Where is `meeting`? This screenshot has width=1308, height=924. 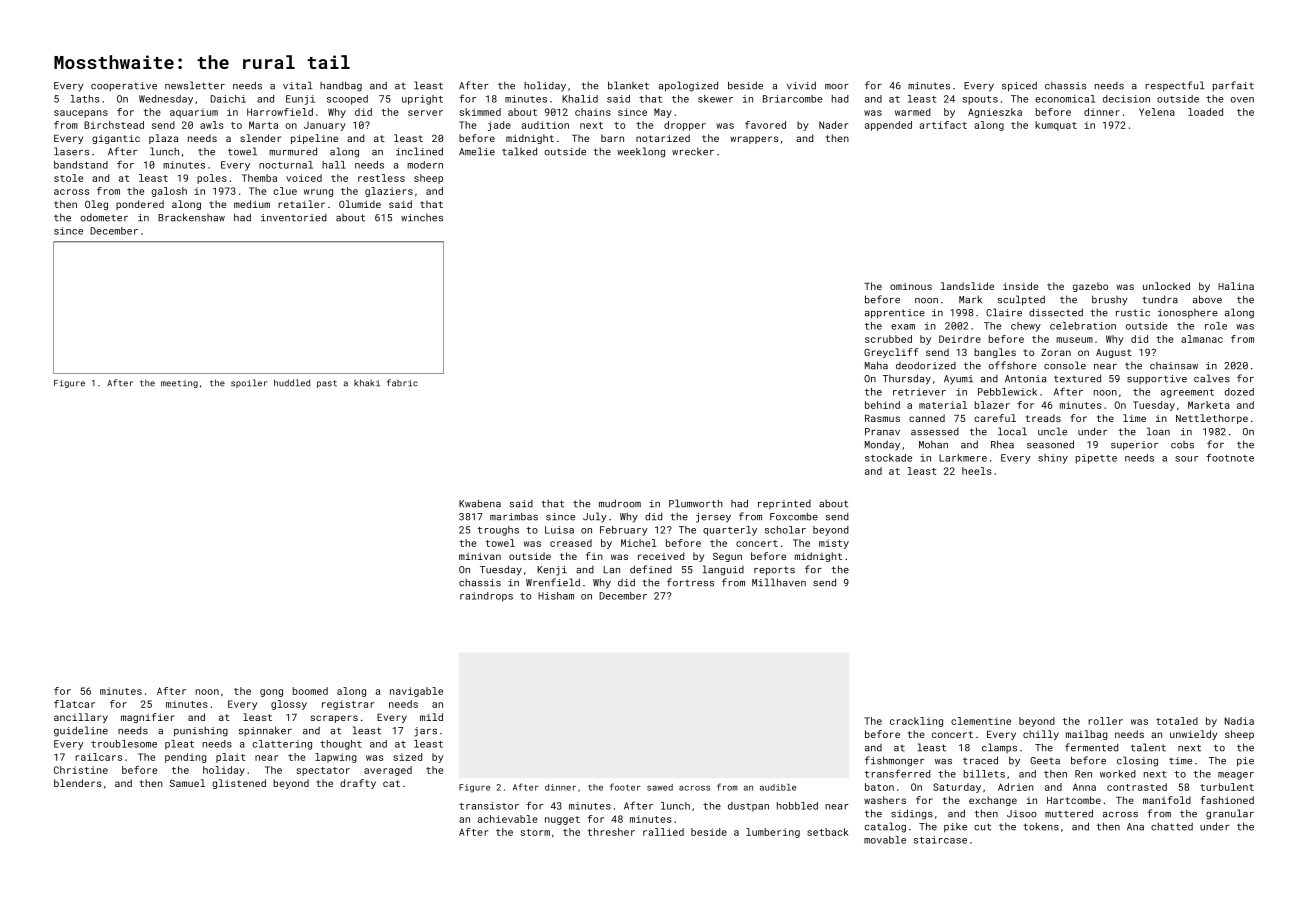
meeting is located at coordinates (179, 384).
